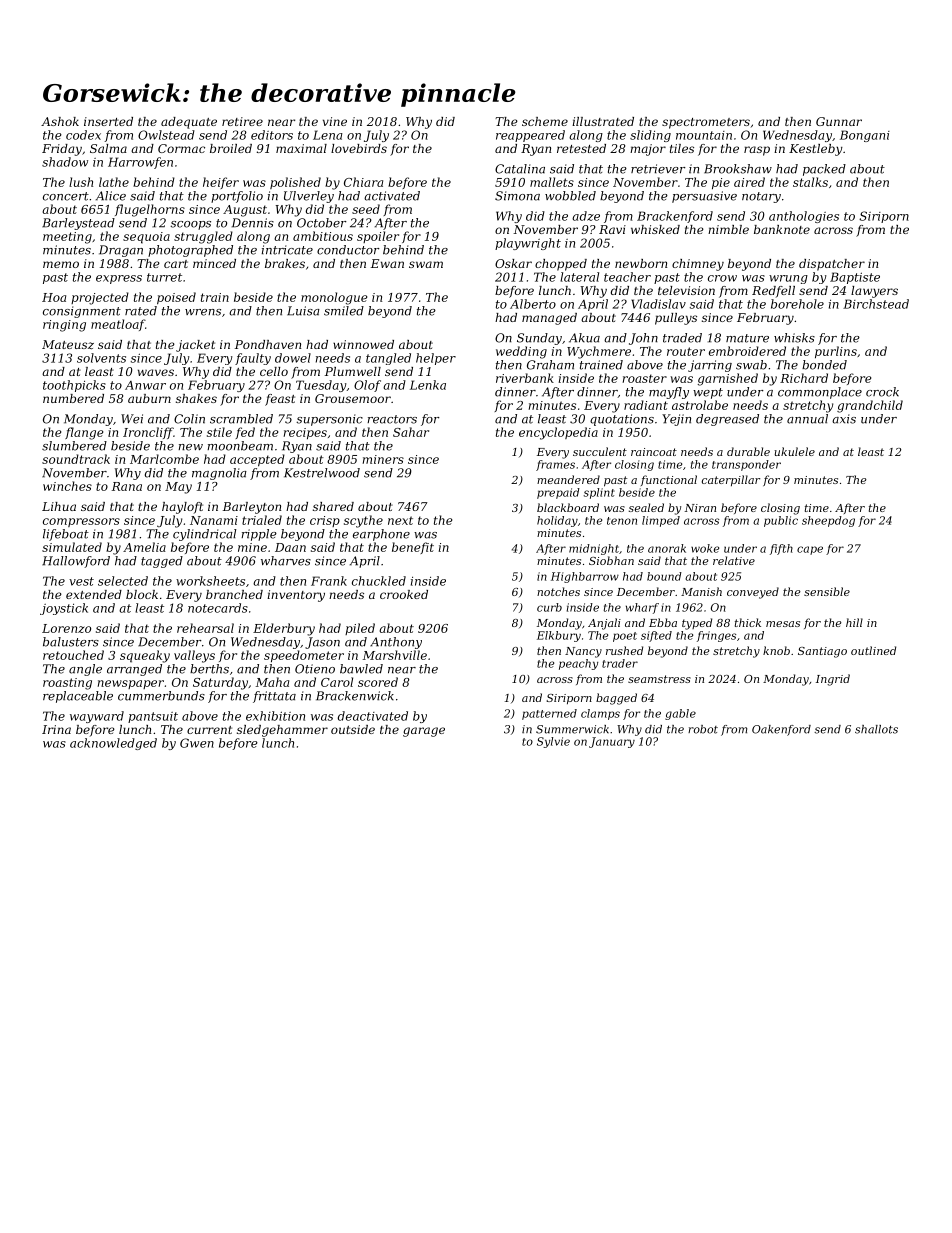 The height and width of the screenshot is (1233, 952). Describe the element at coordinates (67, 684) in the screenshot. I see `roasting` at that location.
